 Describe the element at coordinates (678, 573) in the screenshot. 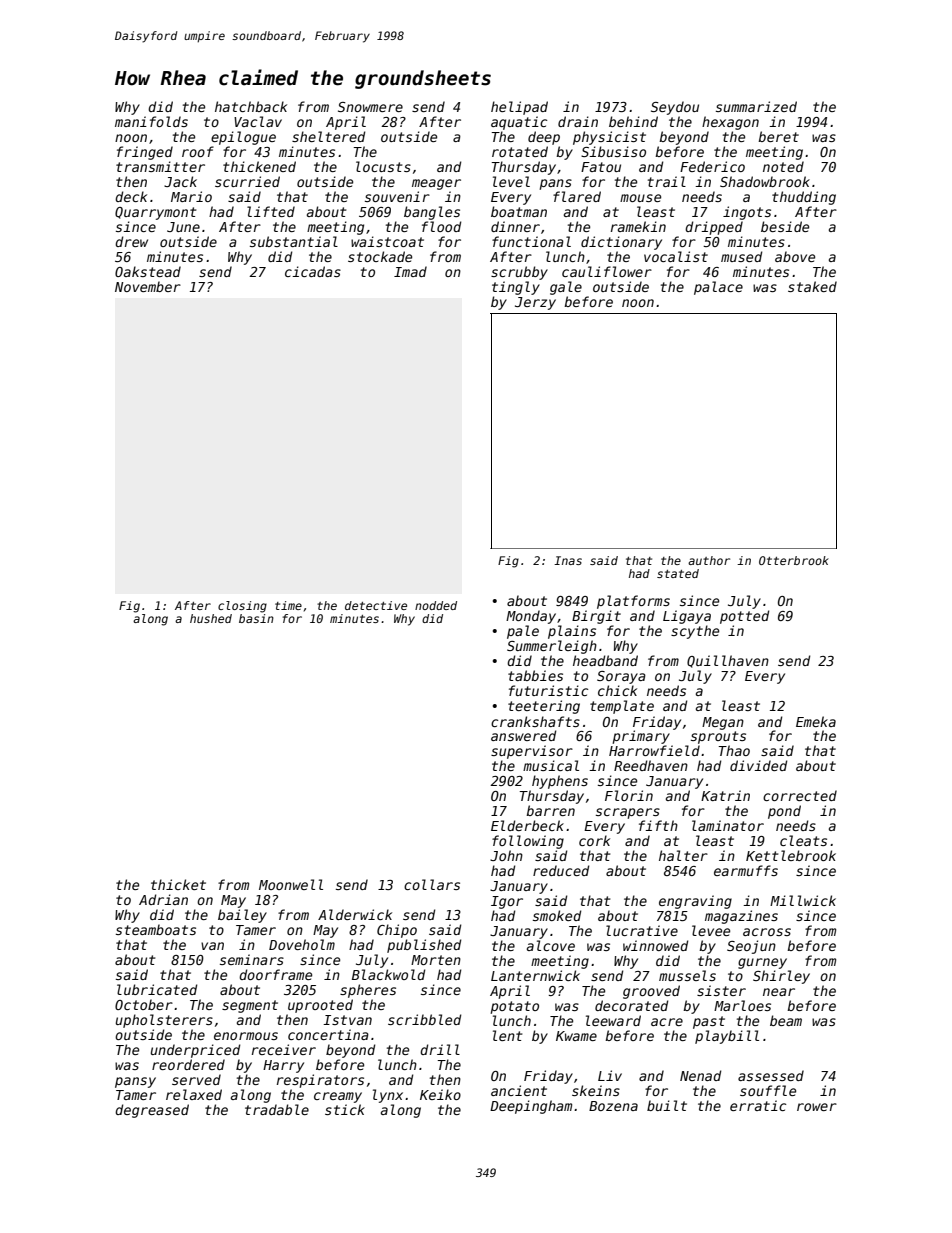

I see `stated` at that location.
